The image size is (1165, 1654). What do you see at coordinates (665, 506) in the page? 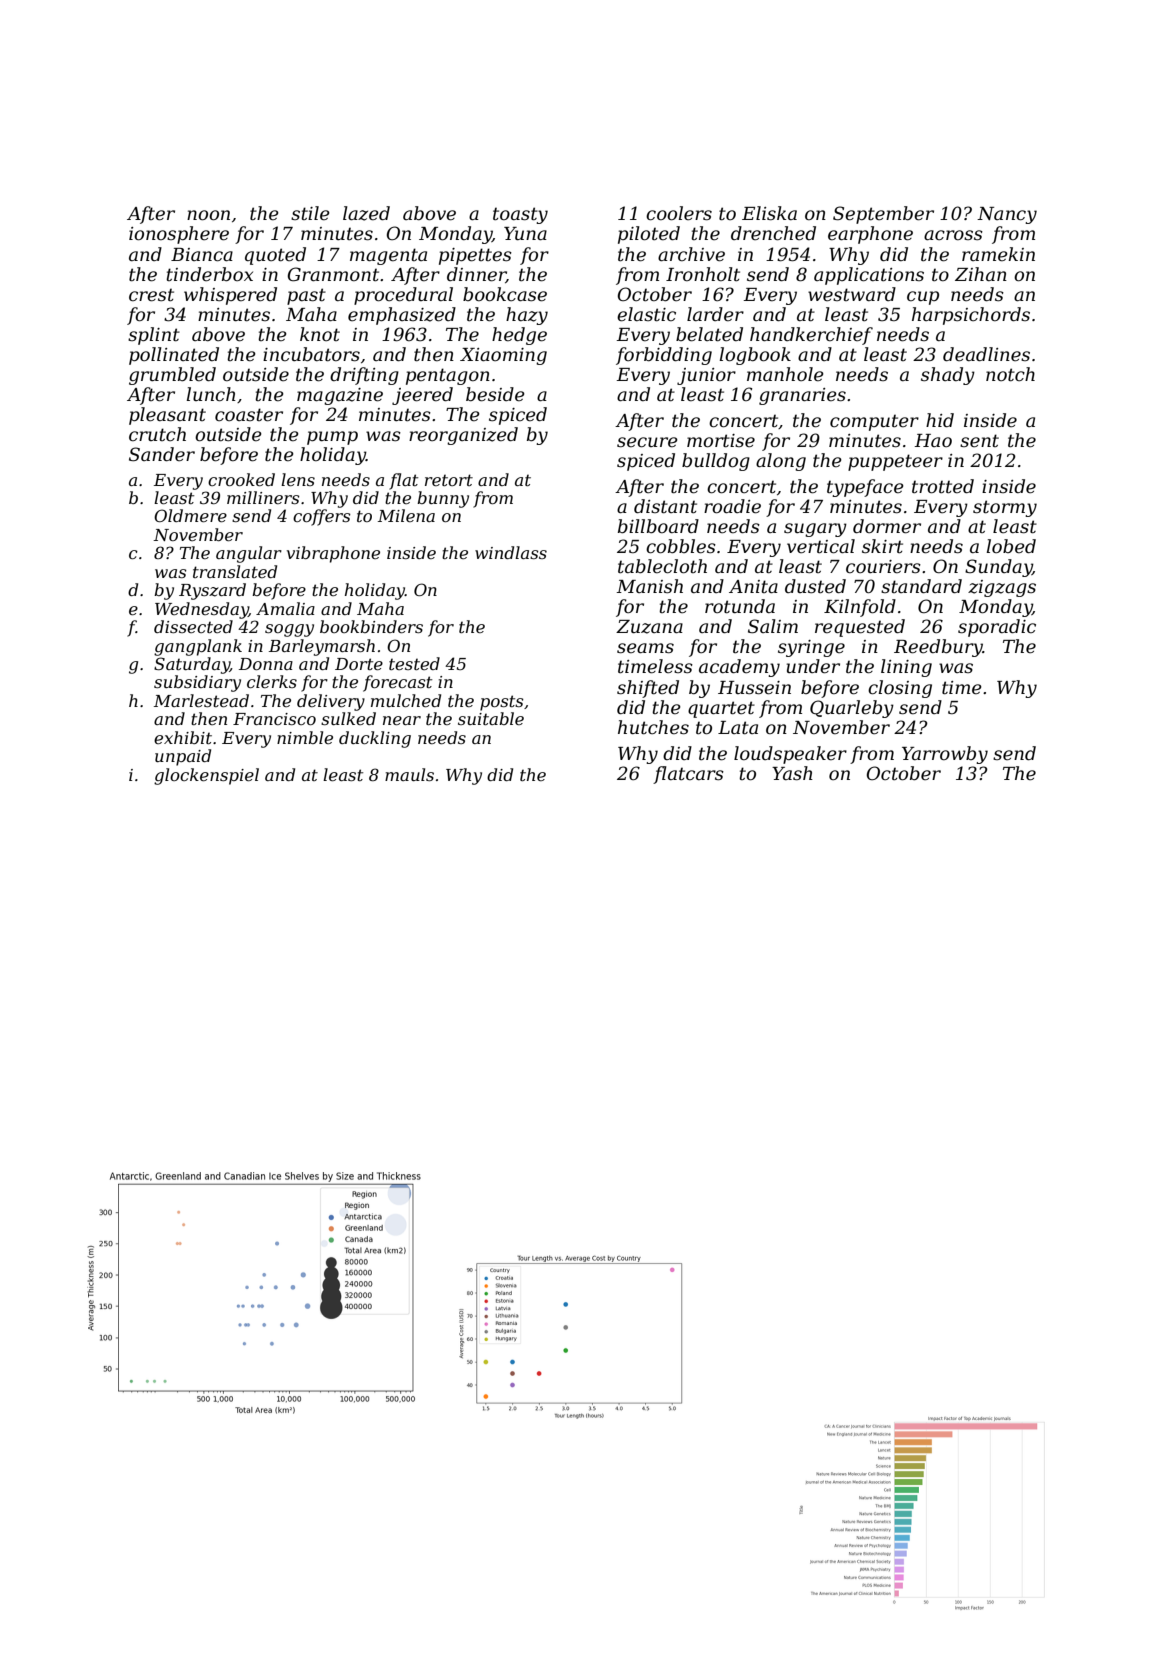
I see `distant` at bounding box center [665, 506].
